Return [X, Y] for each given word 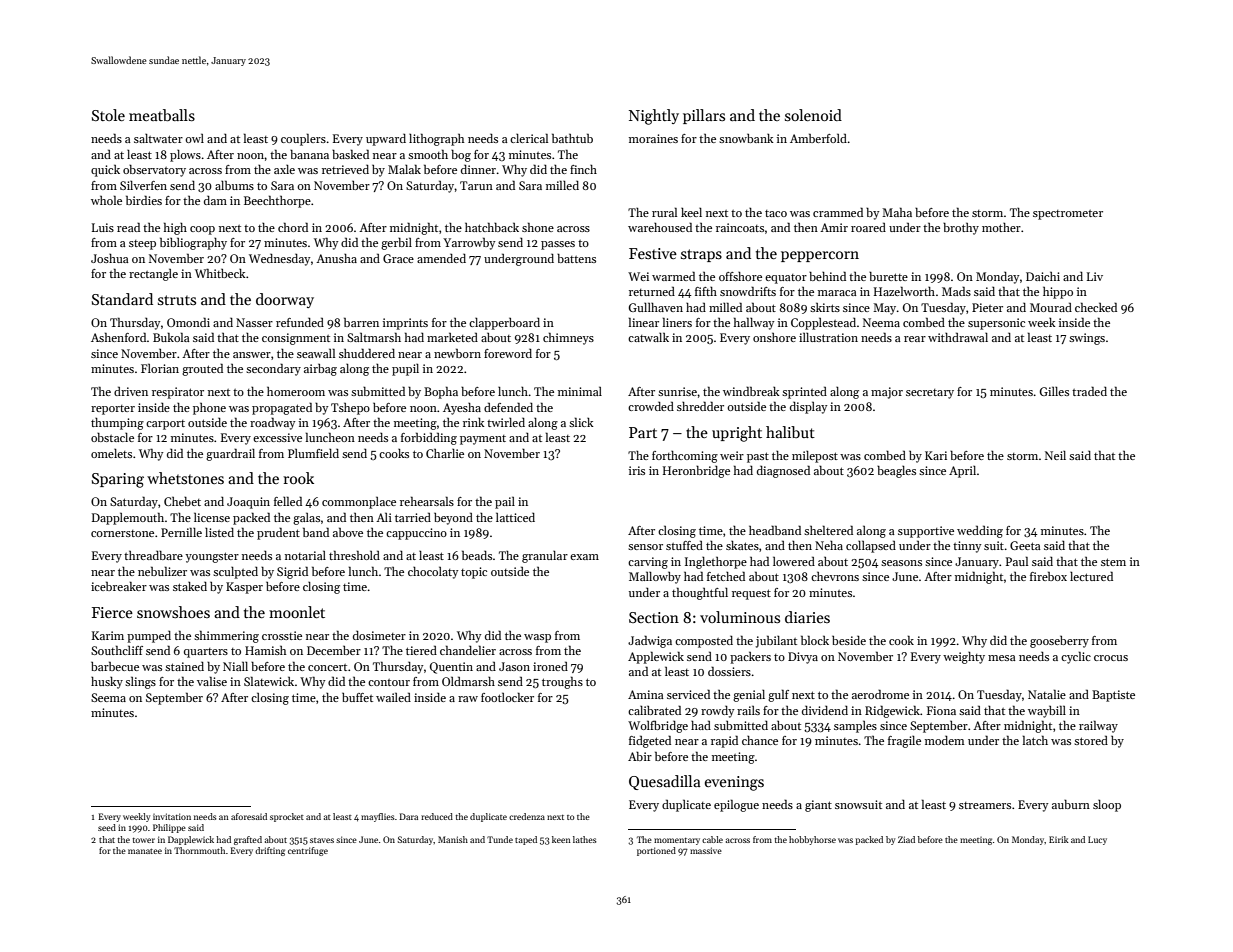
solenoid [813, 115]
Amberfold [818, 138]
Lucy [1097, 840]
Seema [108, 697]
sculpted [235, 573]
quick [105, 170]
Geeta [1025, 545]
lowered [794, 561]
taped [526, 840]
